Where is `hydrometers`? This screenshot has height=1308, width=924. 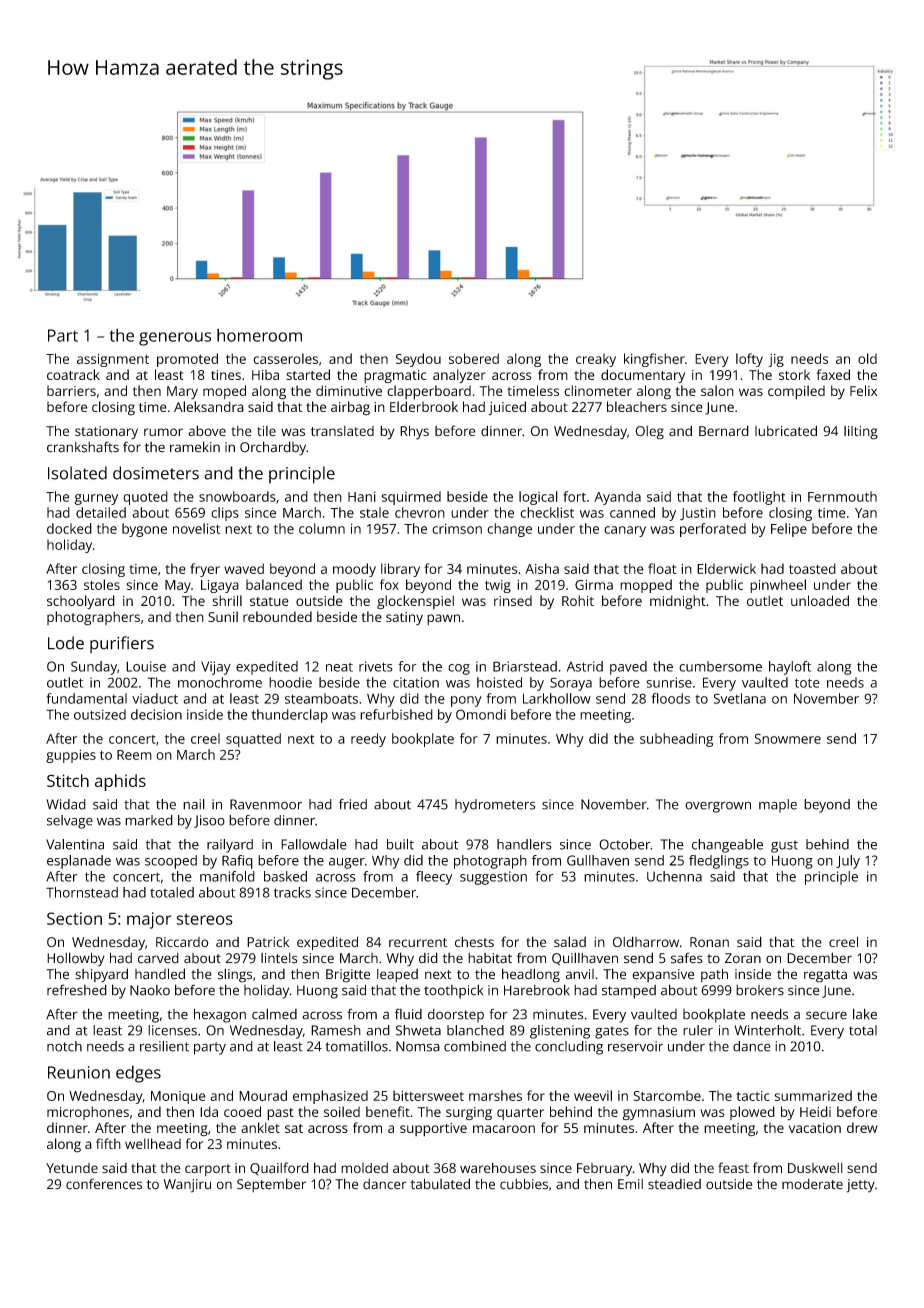 hydrometers is located at coordinates (495, 806).
